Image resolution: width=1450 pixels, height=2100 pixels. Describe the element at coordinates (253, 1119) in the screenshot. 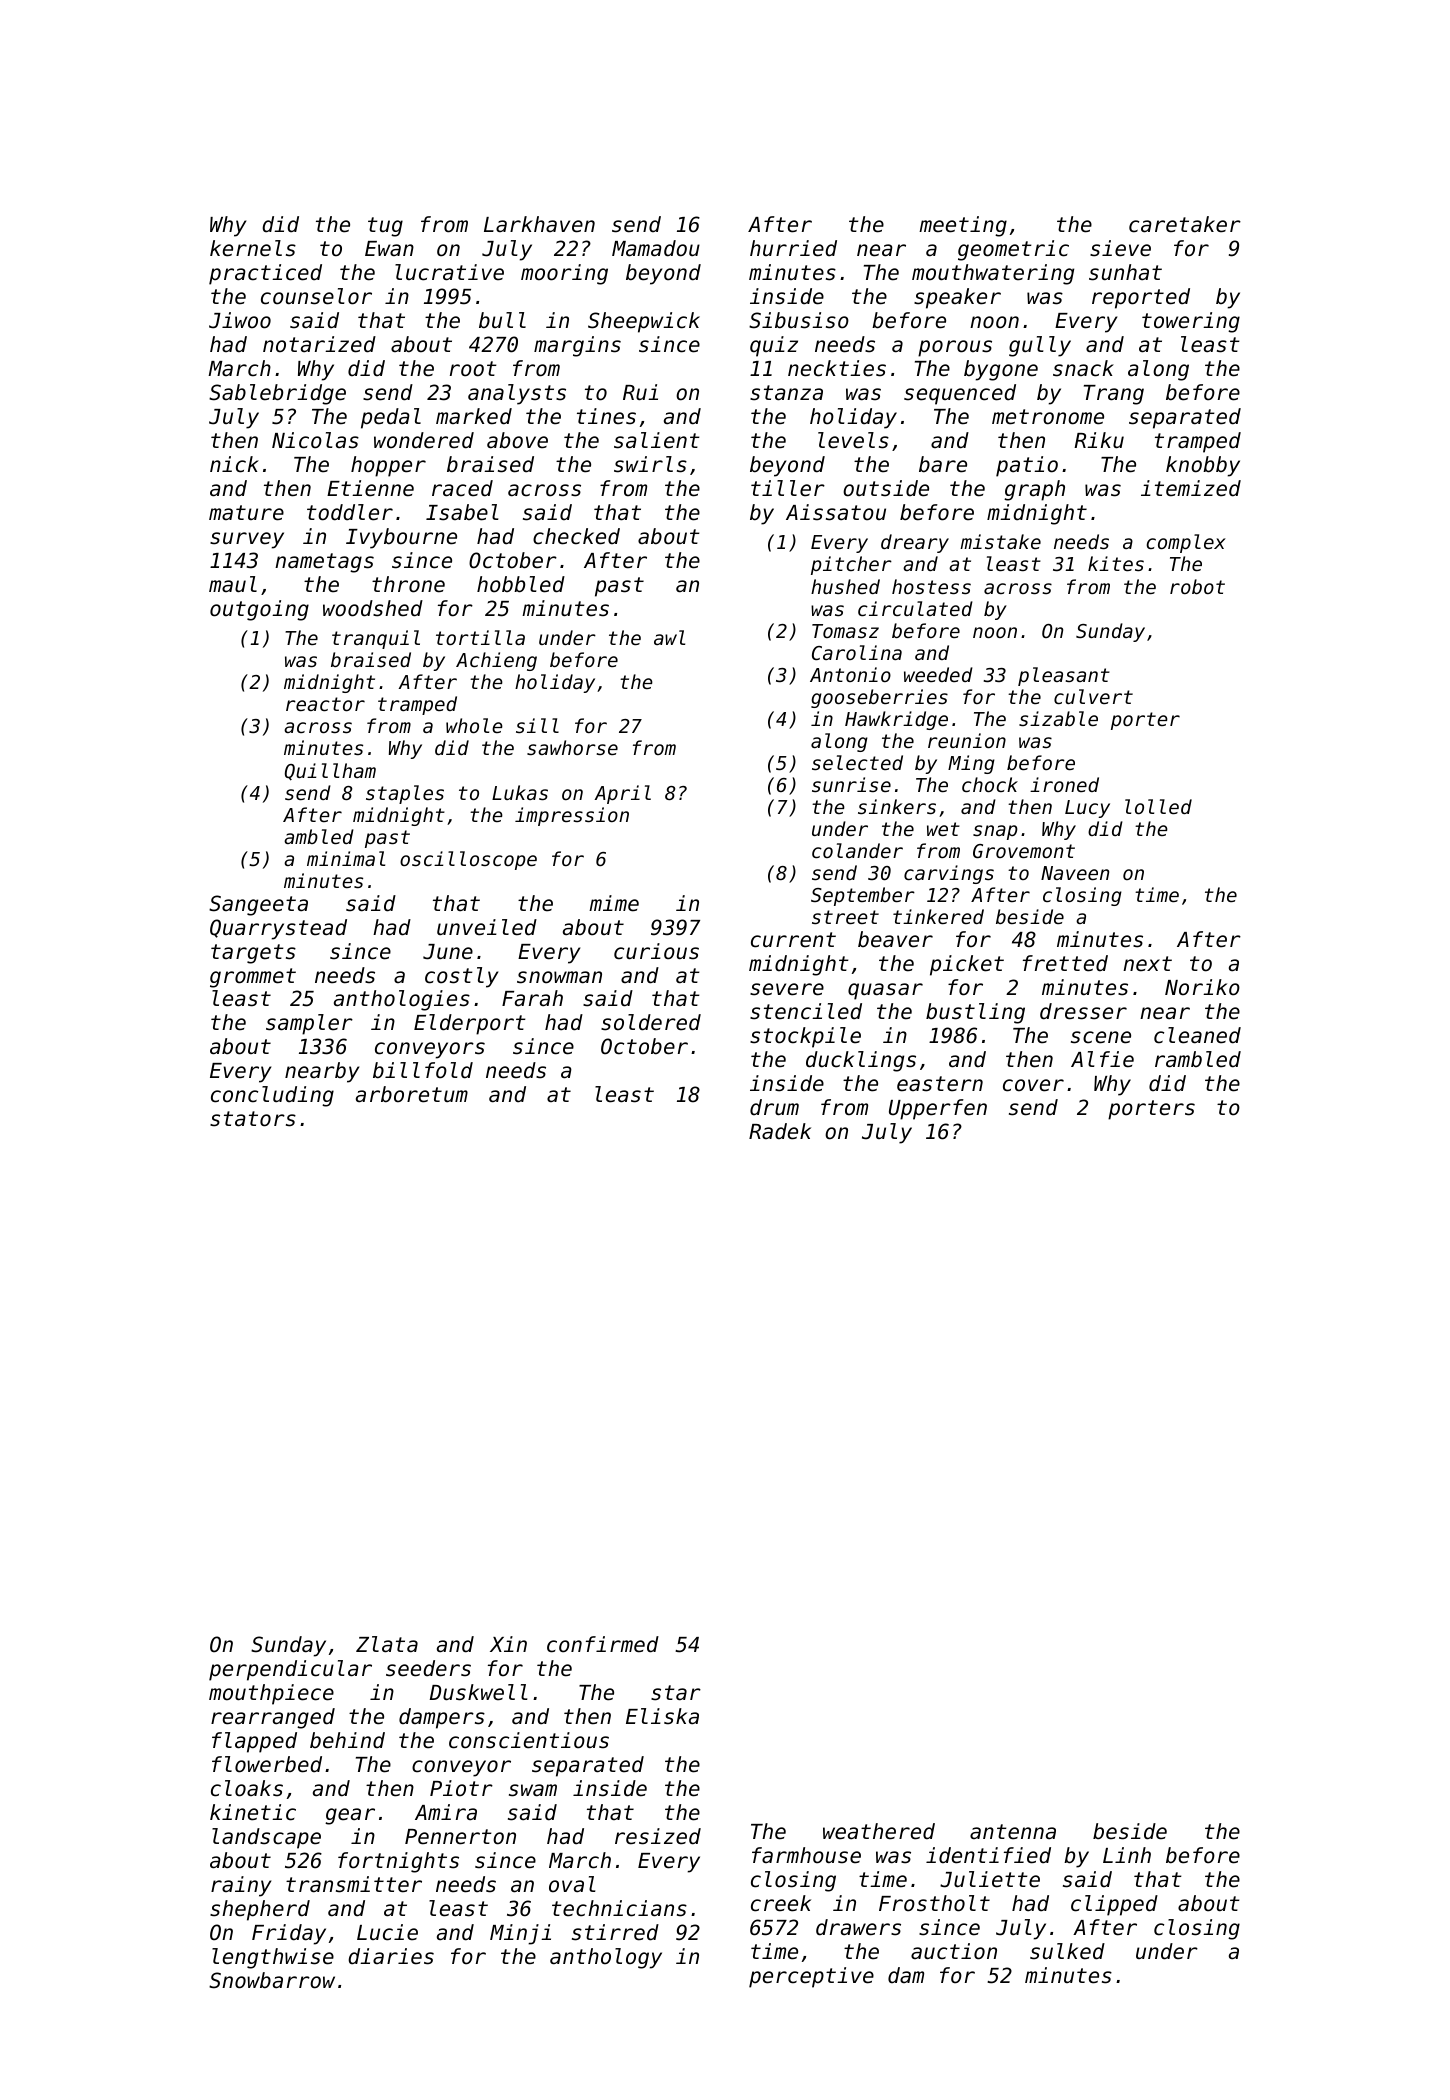

I see `stators` at that location.
